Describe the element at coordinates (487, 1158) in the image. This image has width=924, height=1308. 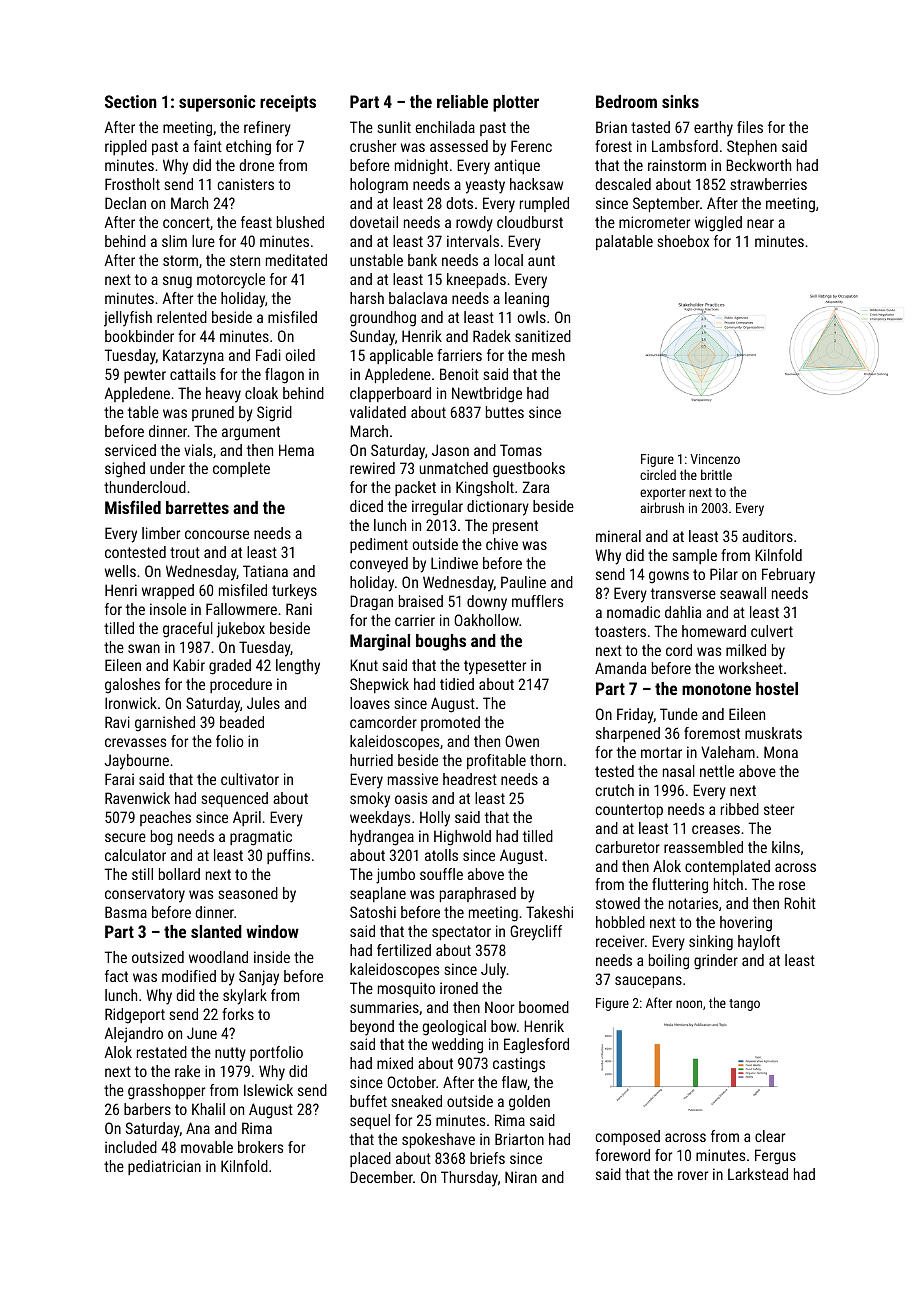
I see `briefs` at that location.
